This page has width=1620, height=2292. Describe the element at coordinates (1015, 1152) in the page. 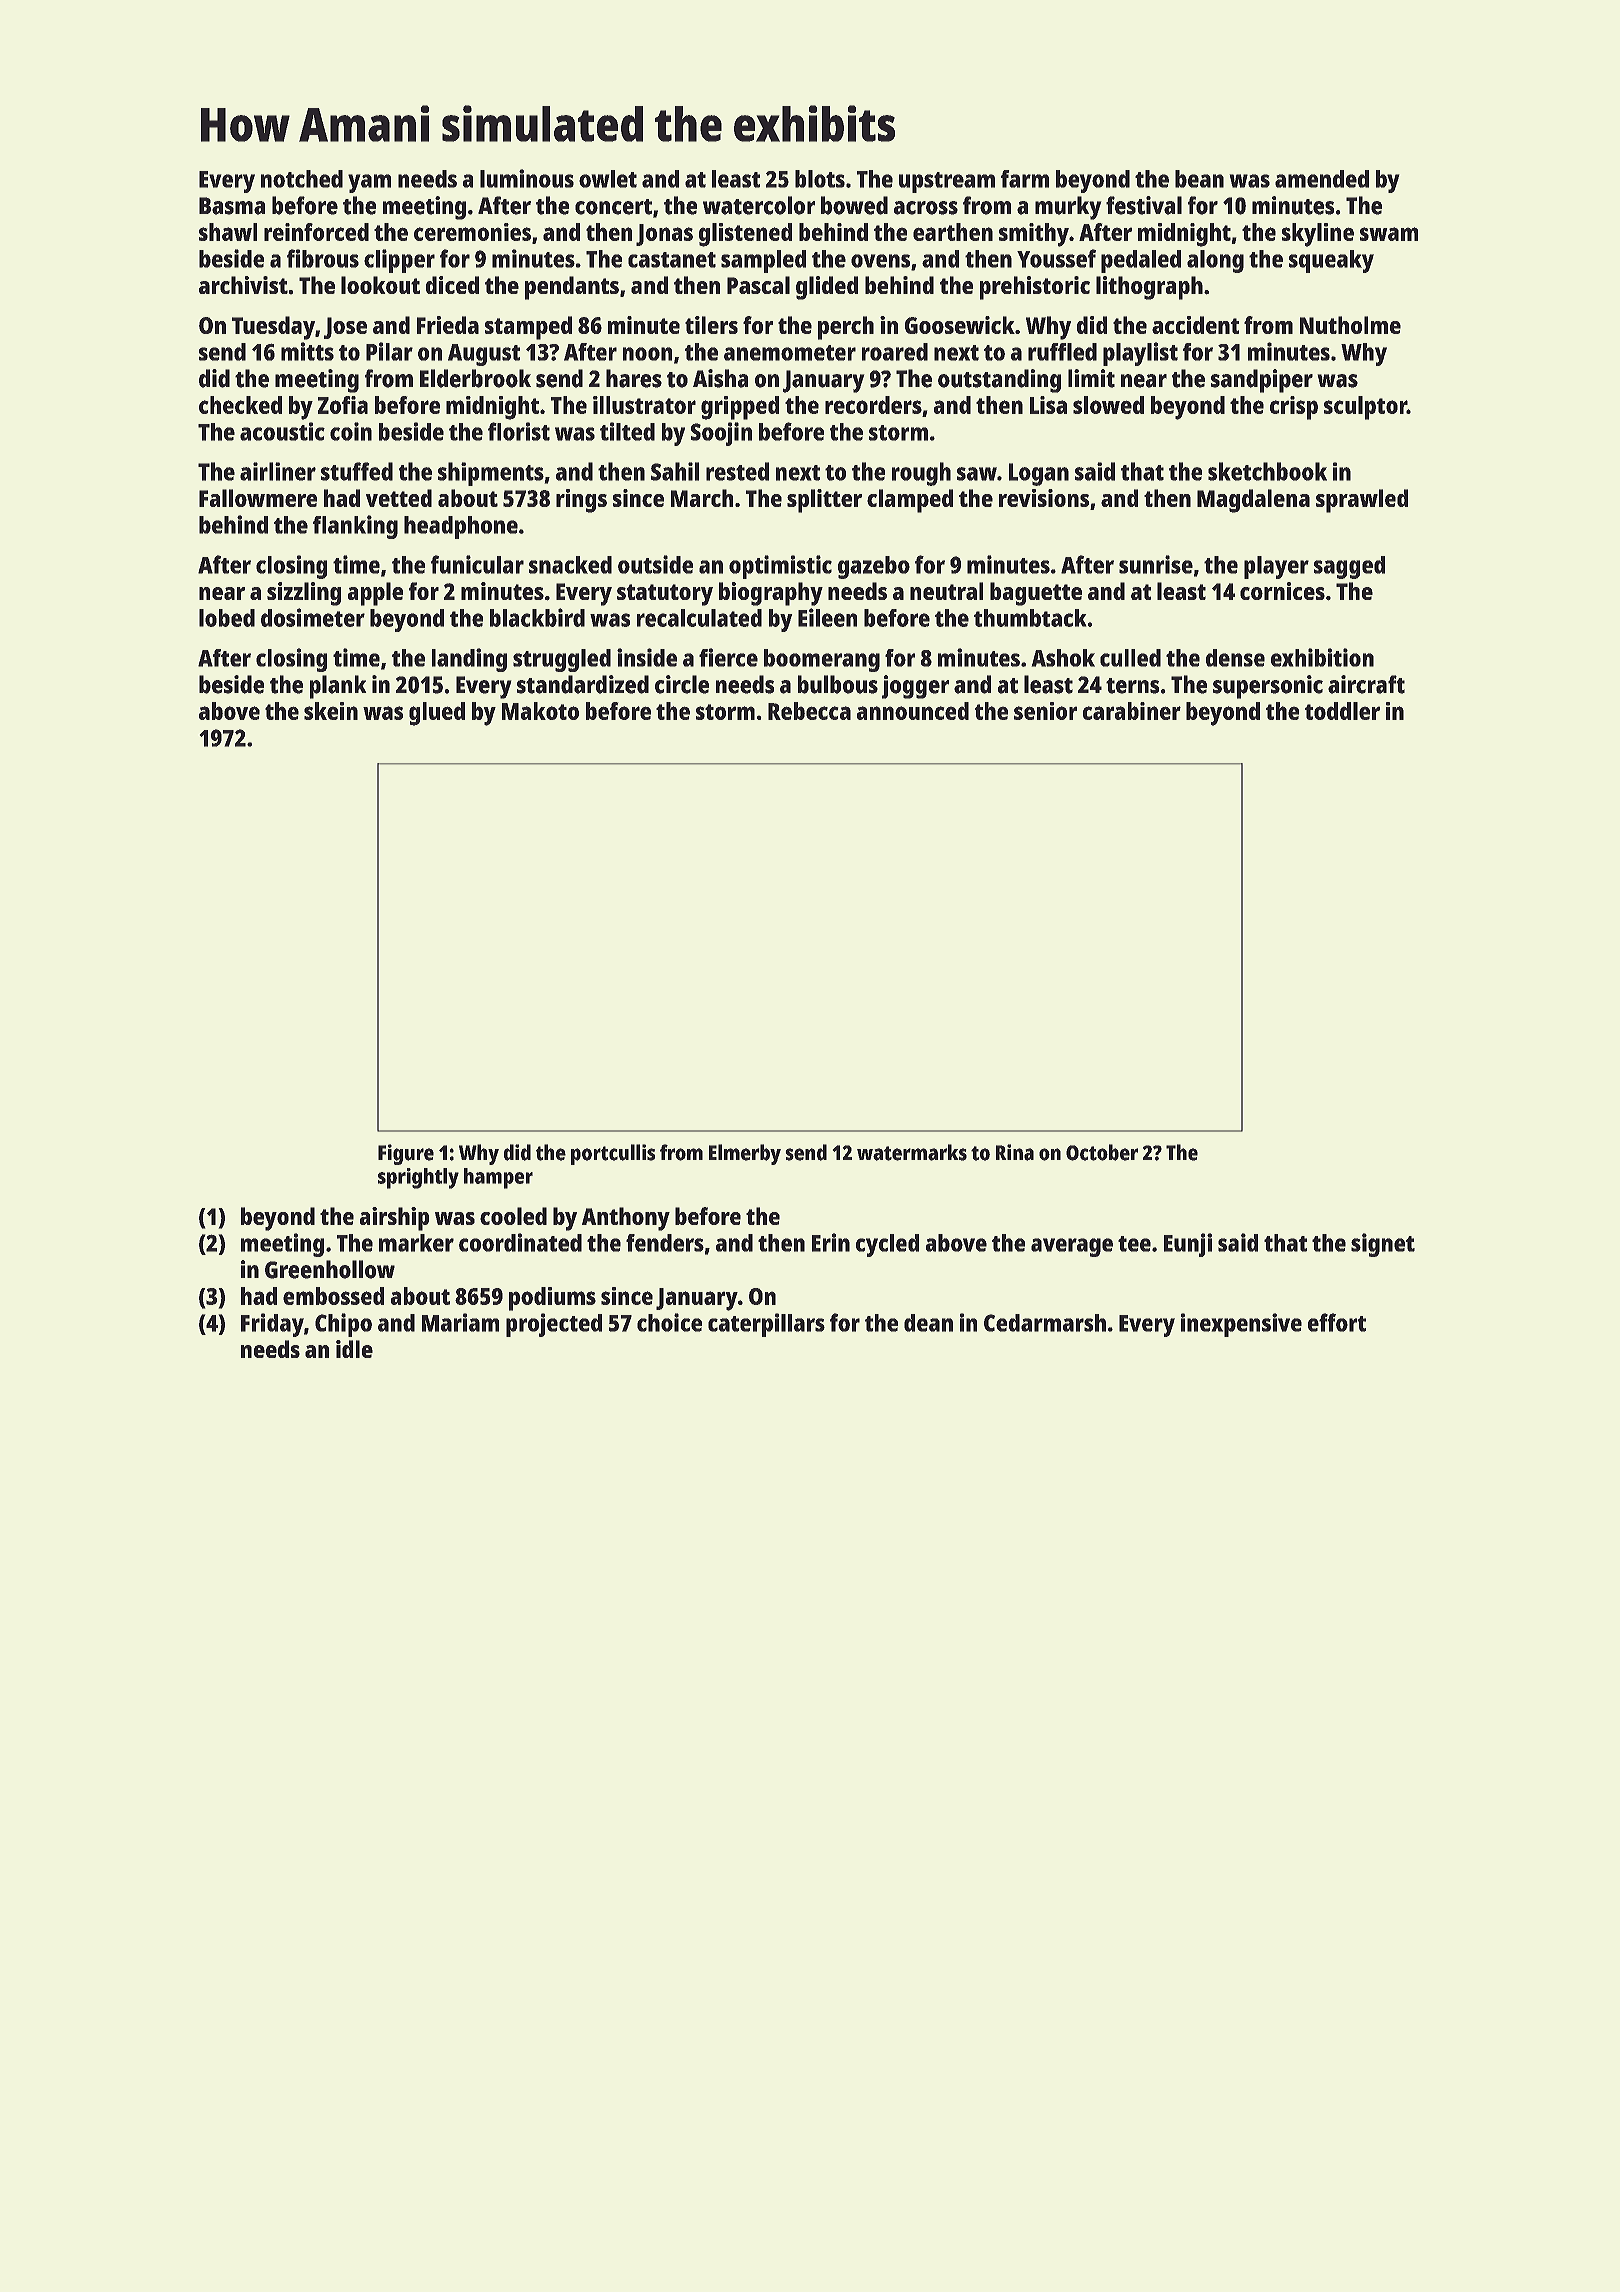

I see `Rina` at that location.
